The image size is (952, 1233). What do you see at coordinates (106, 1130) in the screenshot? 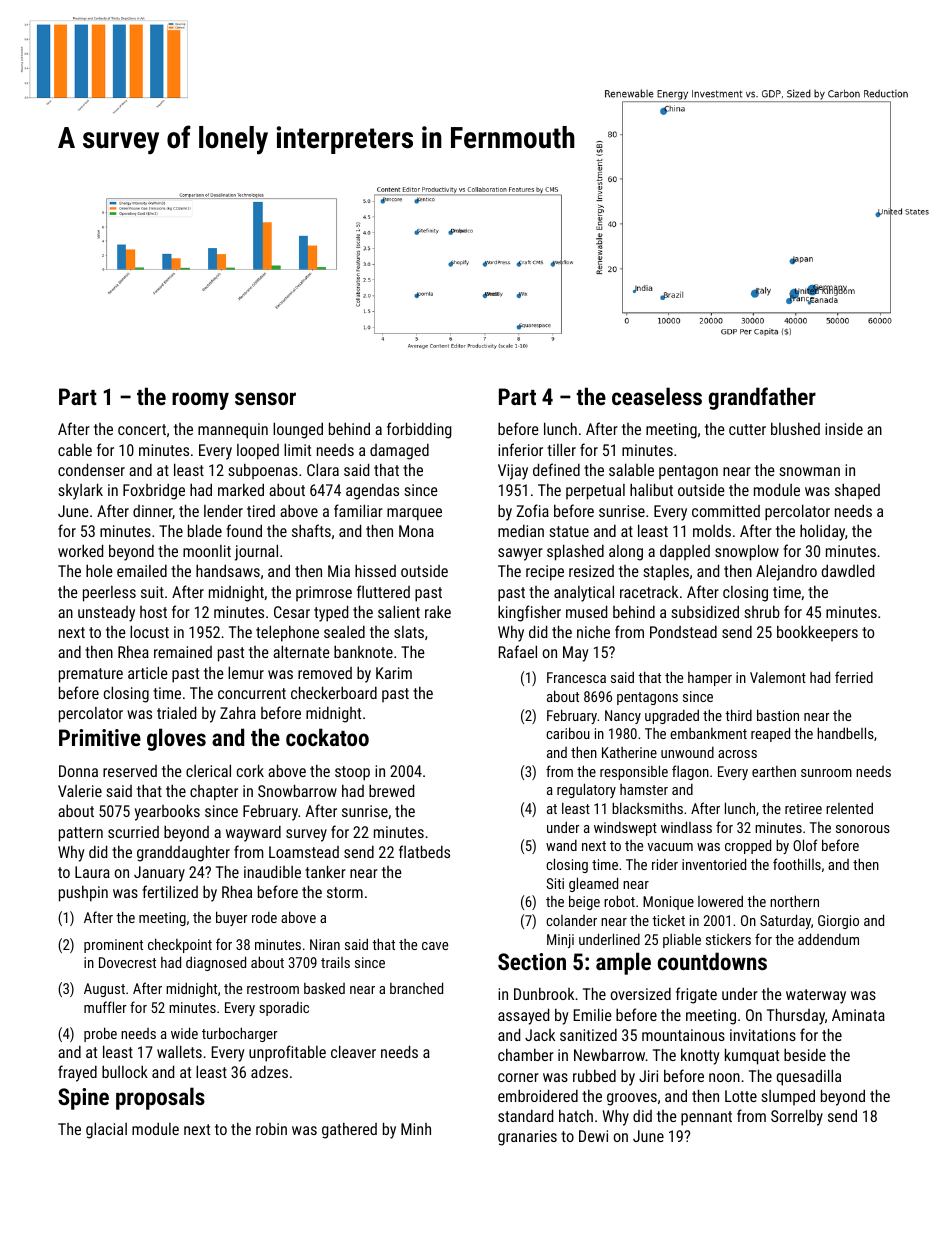
I see `glacial` at bounding box center [106, 1130].
